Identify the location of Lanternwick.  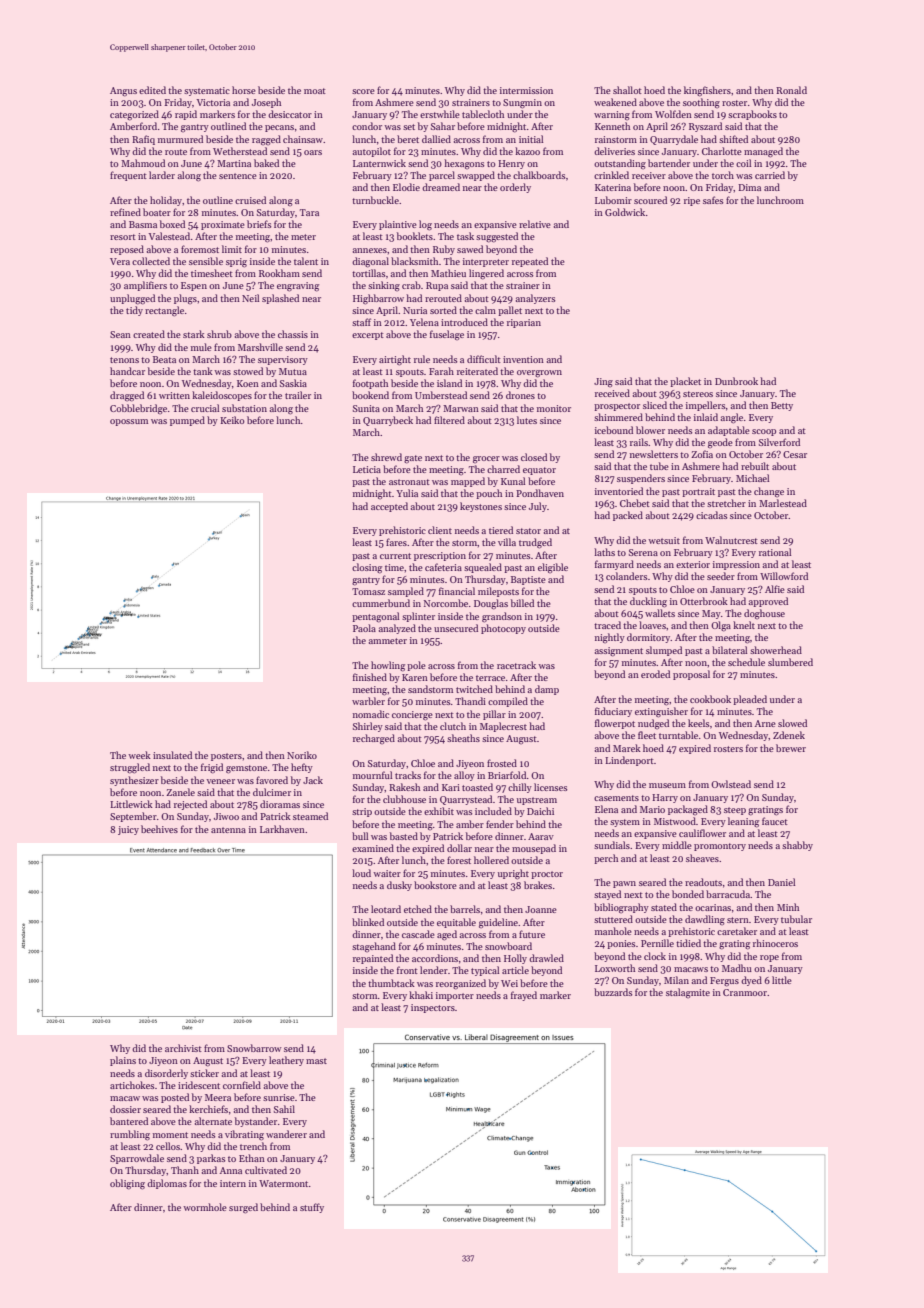
(379, 163).
